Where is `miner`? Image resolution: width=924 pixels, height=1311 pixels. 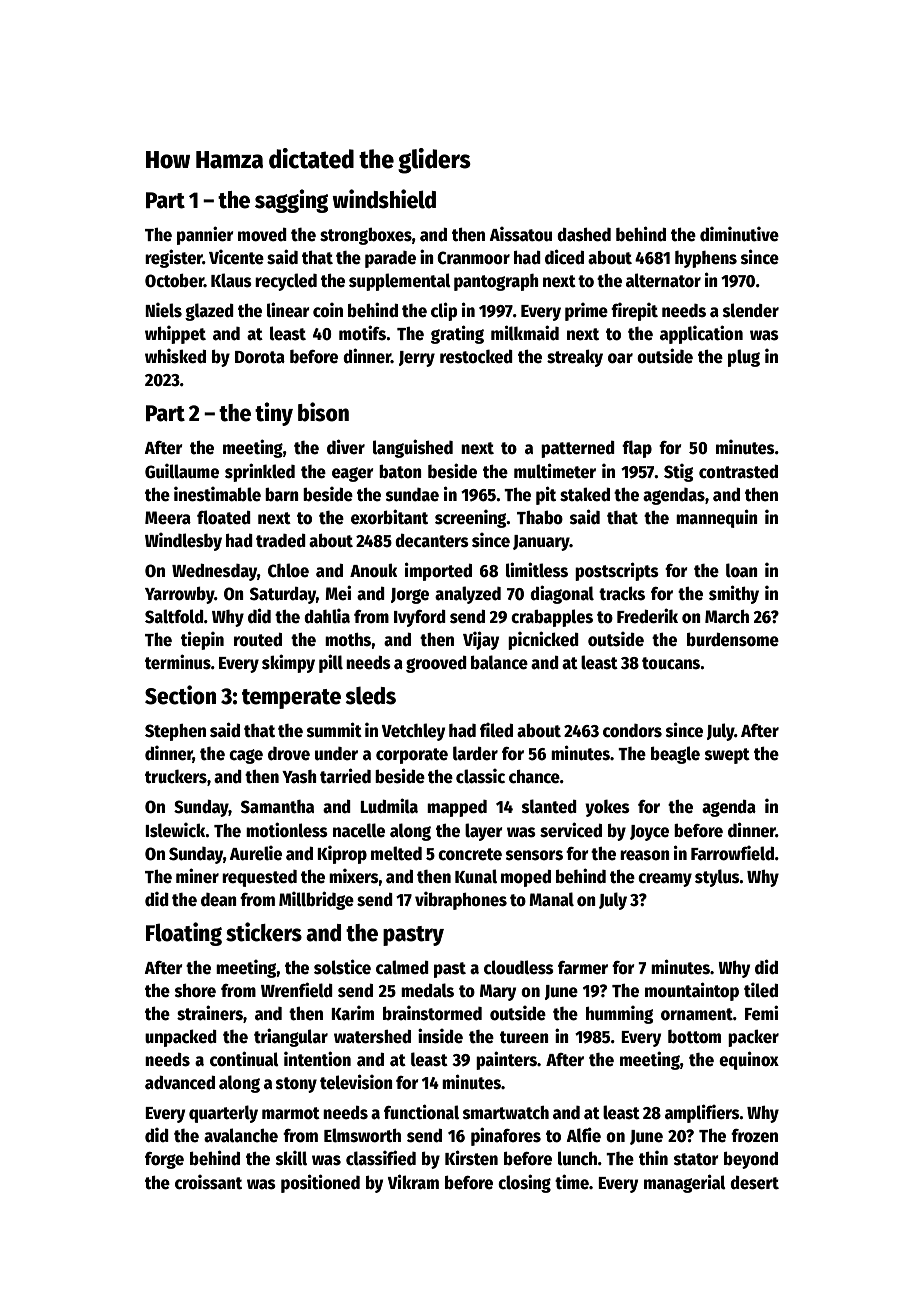 miner is located at coordinates (197, 876).
